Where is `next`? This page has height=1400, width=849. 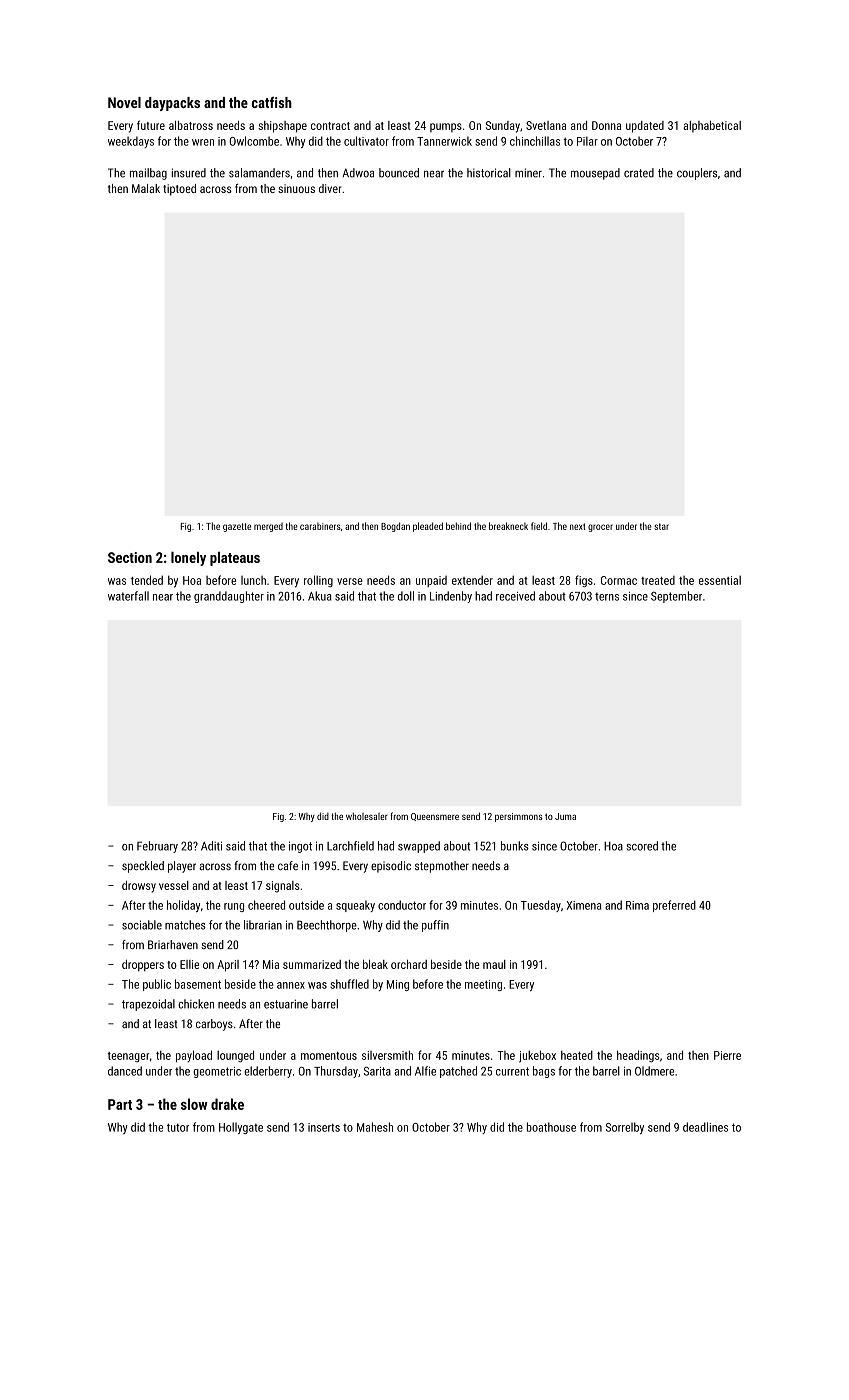
next is located at coordinates (578, 526).
